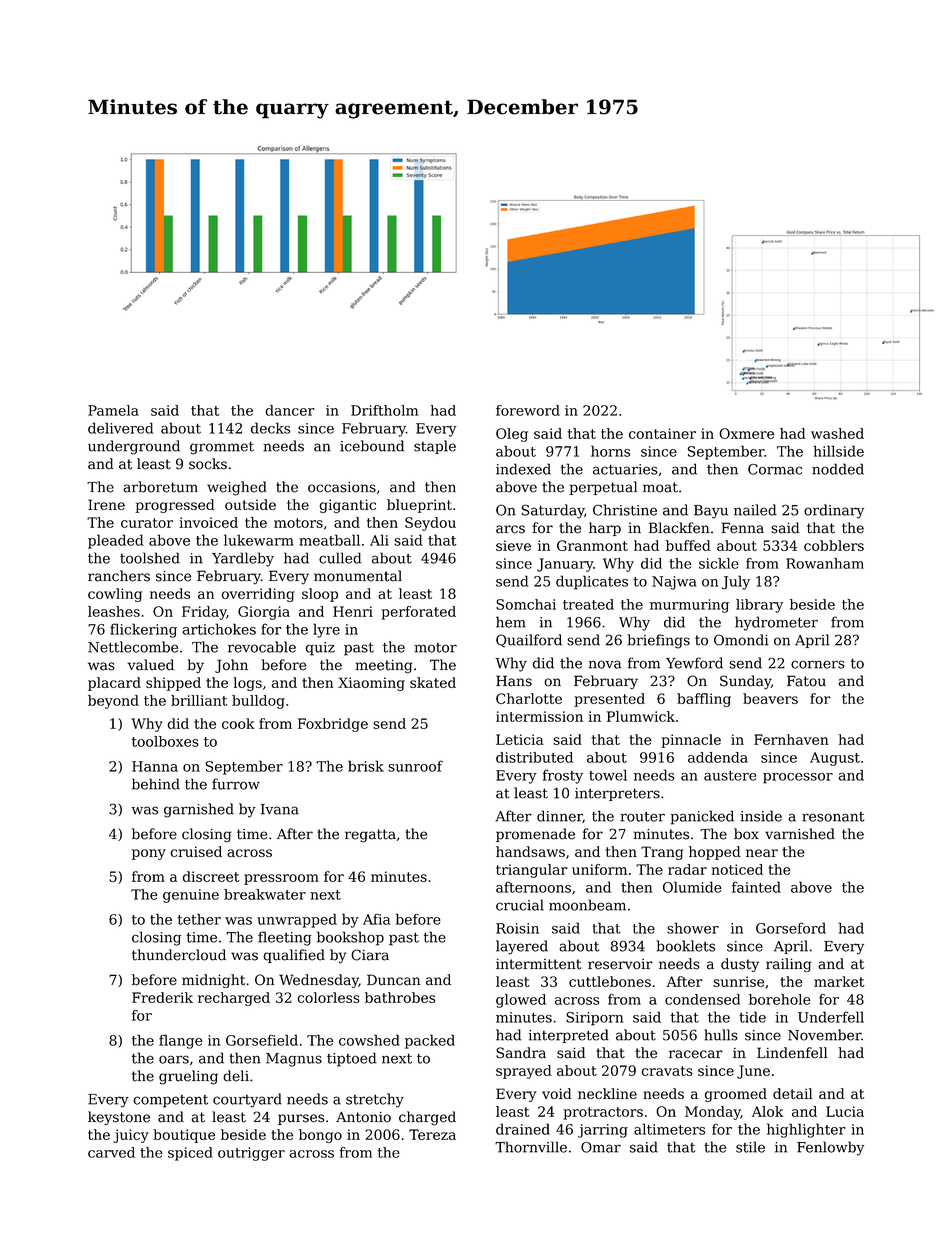 Image resolution: width=952 pixels, height=1233 pixels. What do you see at coordinates (833, 817) in the page?
I see `resonant` at bounding box center [833, 817].
